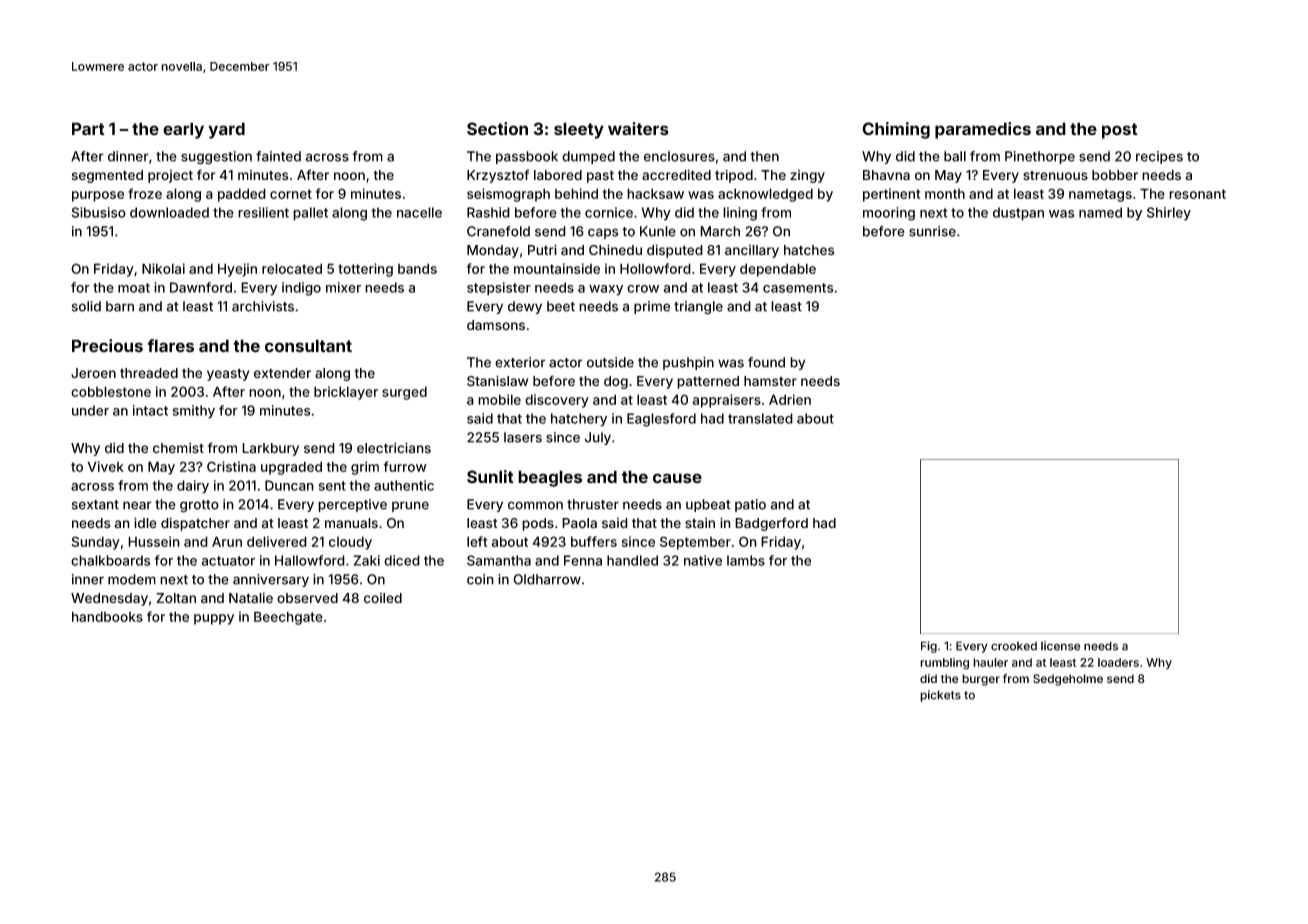 The height and width of the screenshot is (924, 1308). Describe the element at coordinates (1197, 194) in the screenshot. I see `resonant` at that location.
